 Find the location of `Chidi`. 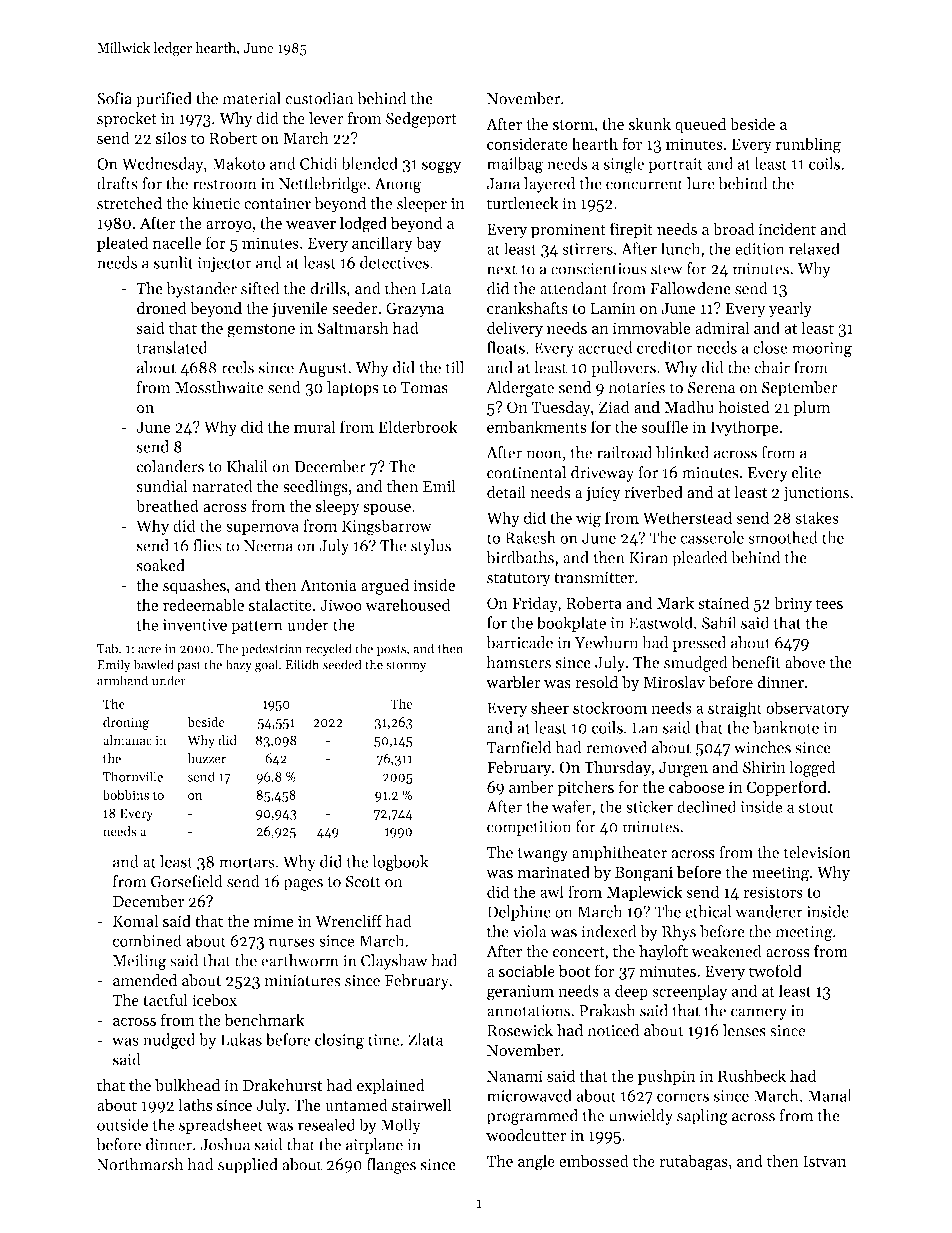

Chidi is located at coordinates (319, 163).
